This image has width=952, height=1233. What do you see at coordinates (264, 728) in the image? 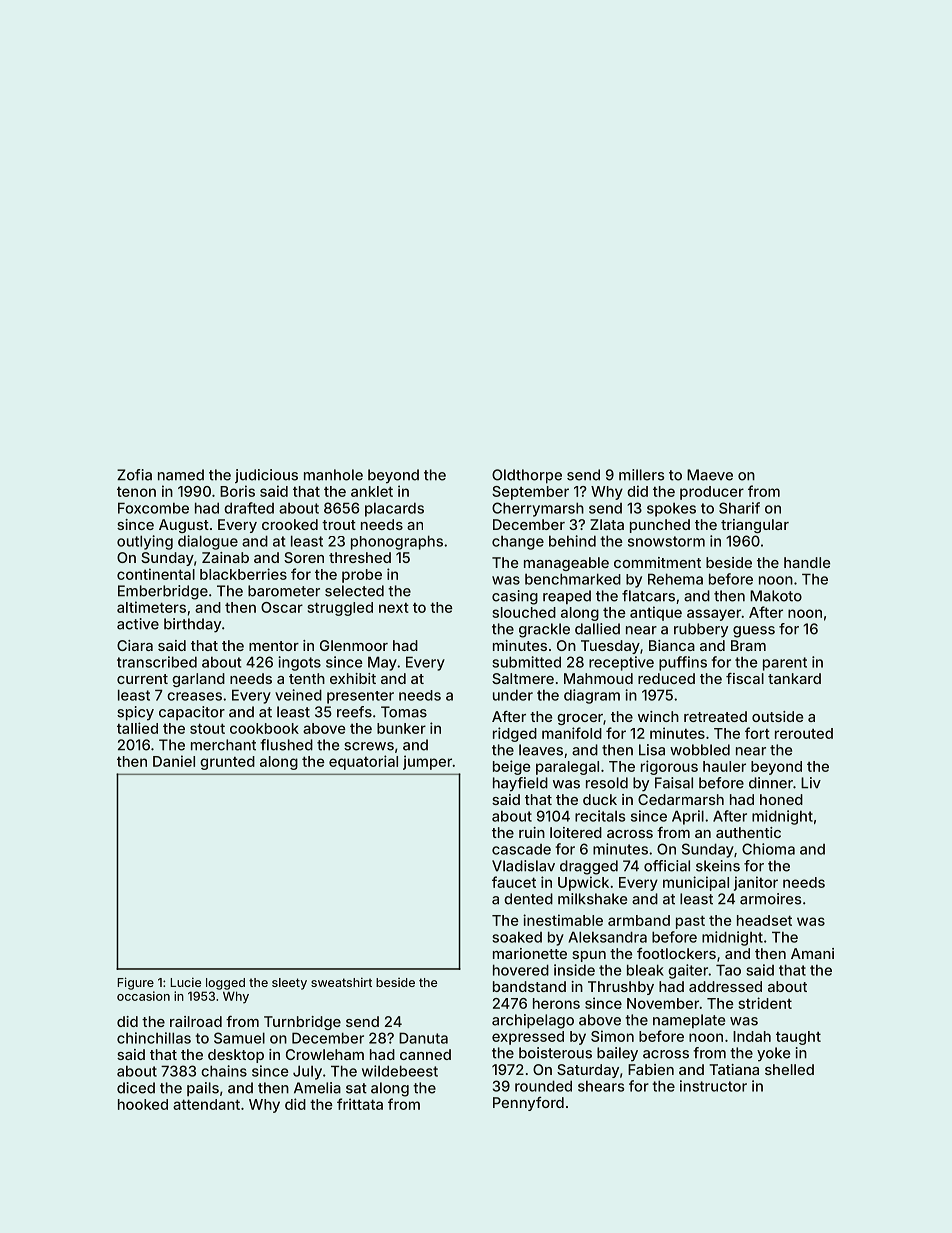
I see `cookbook` at bounding box center [264, 728].
